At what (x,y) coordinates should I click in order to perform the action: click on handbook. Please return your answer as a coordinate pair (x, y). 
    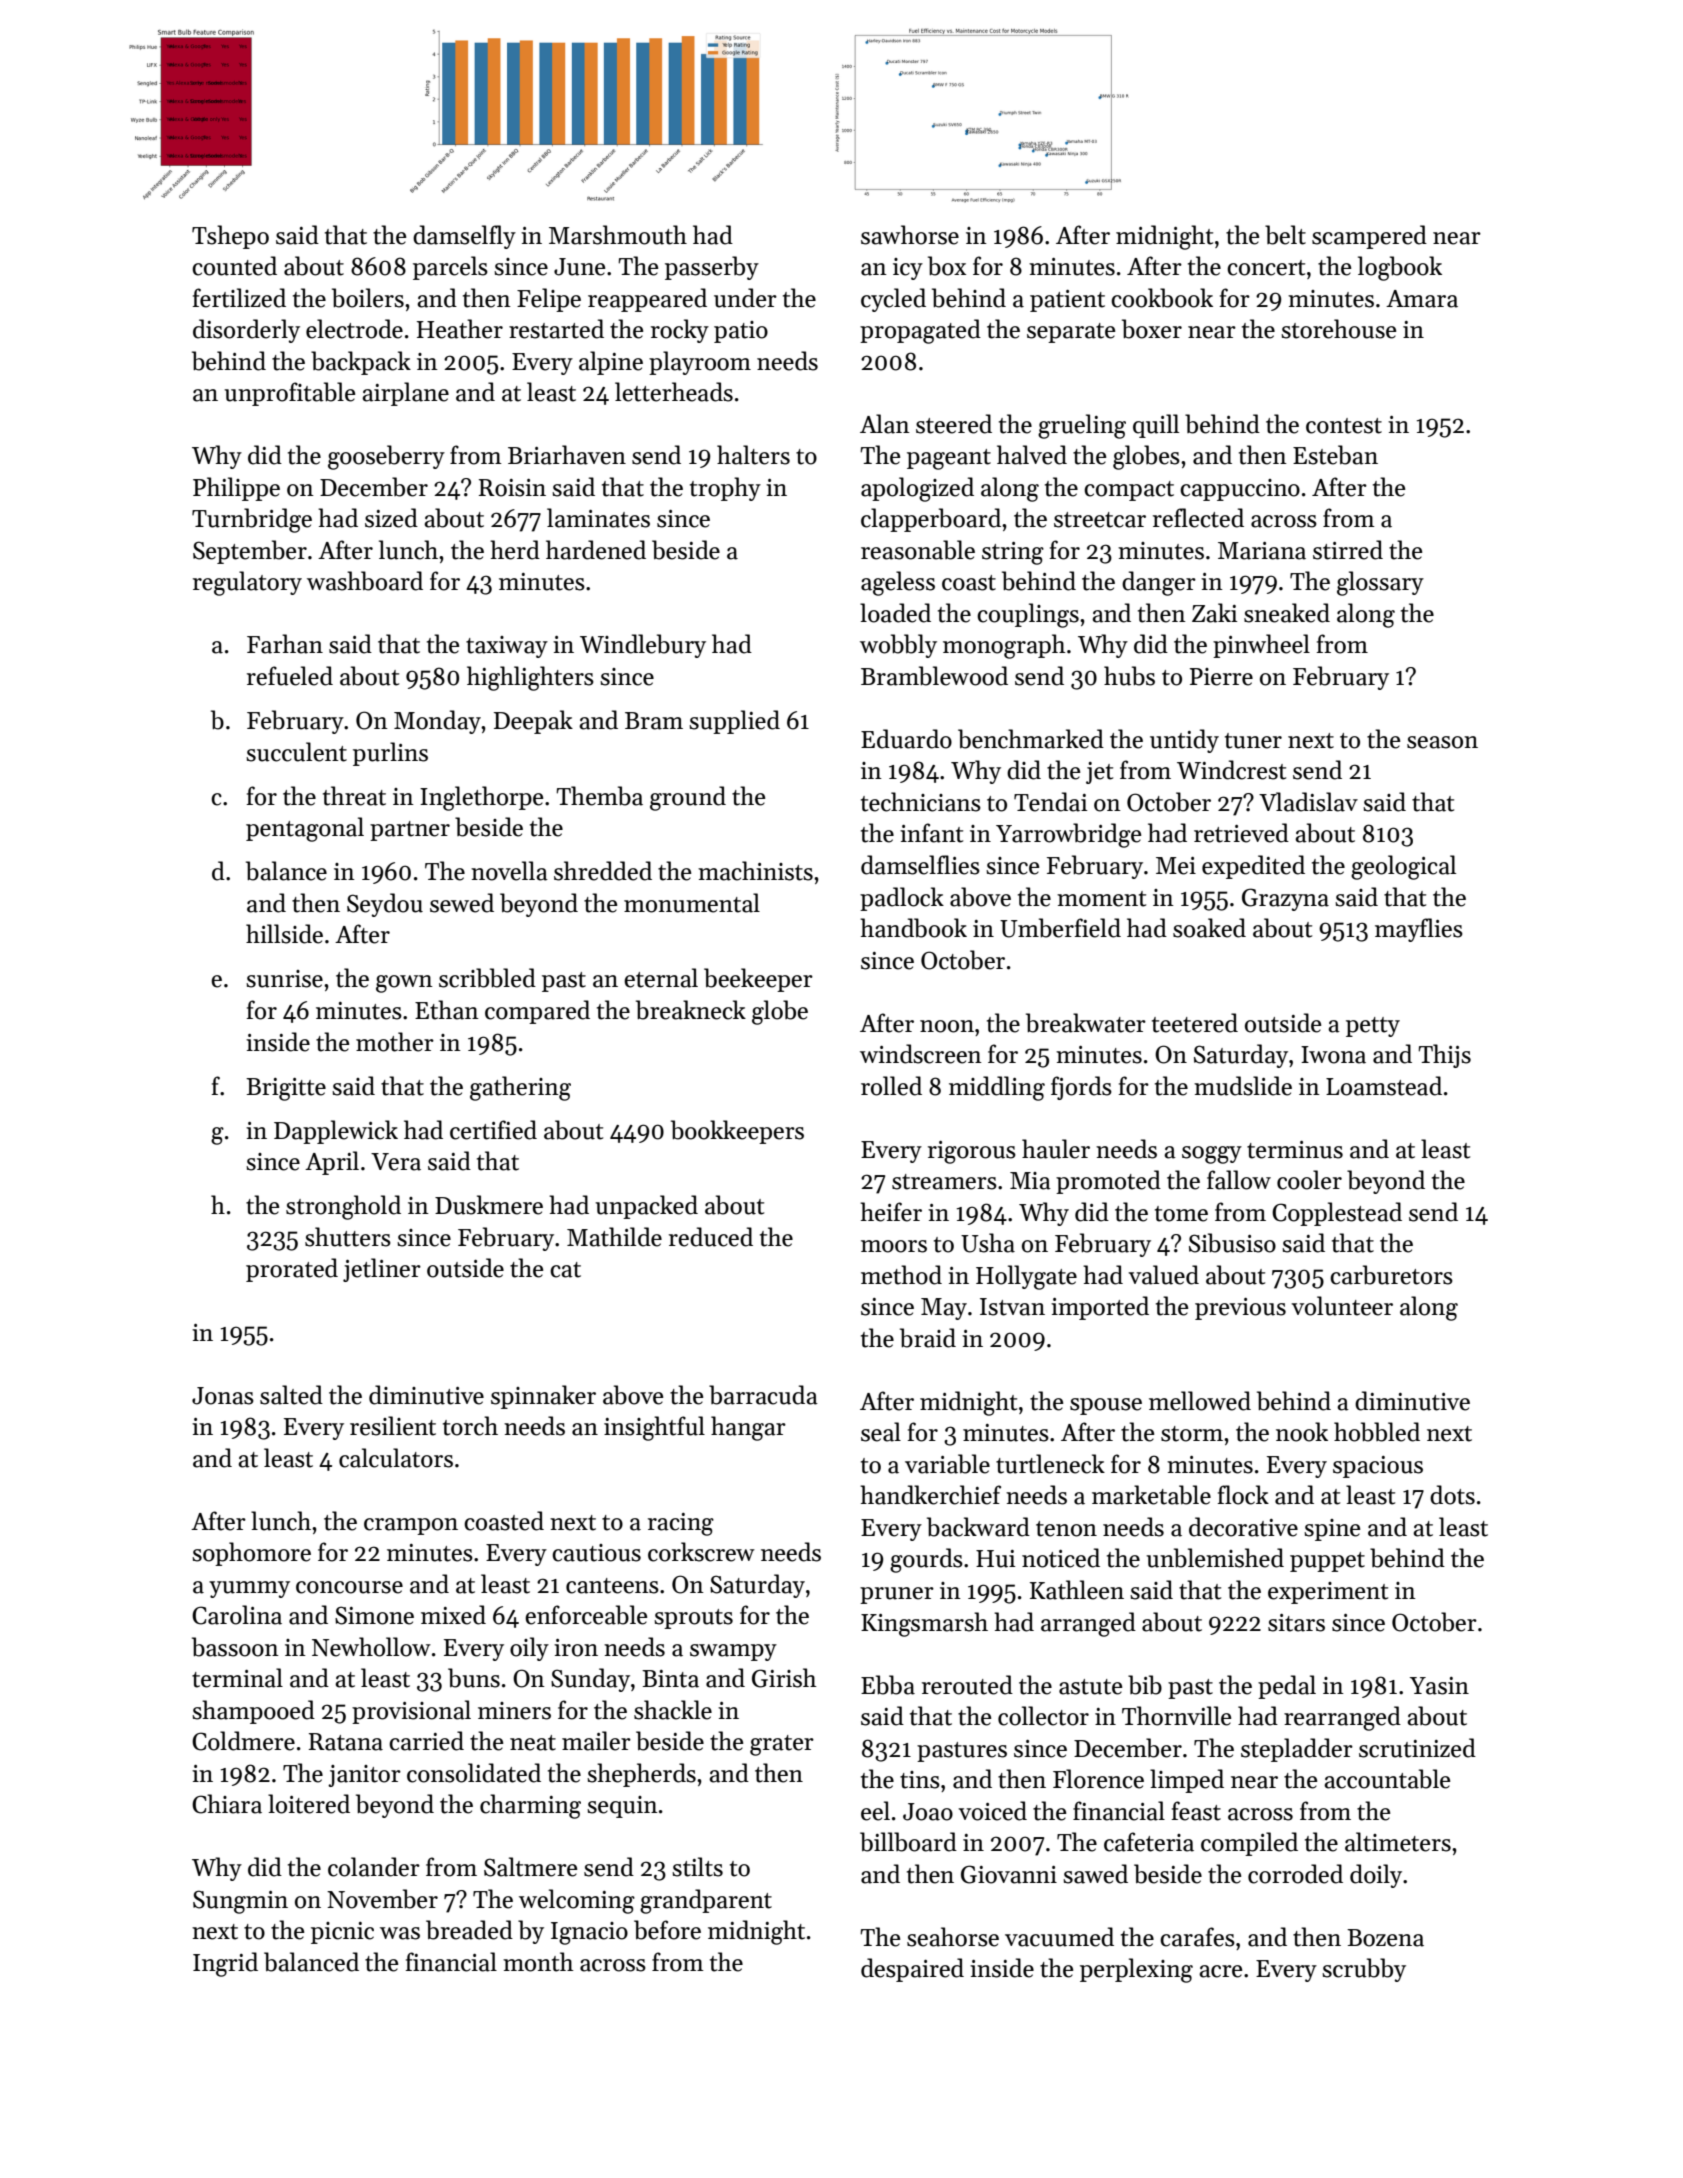
    Looking at the image, I should click on (913, 928).
